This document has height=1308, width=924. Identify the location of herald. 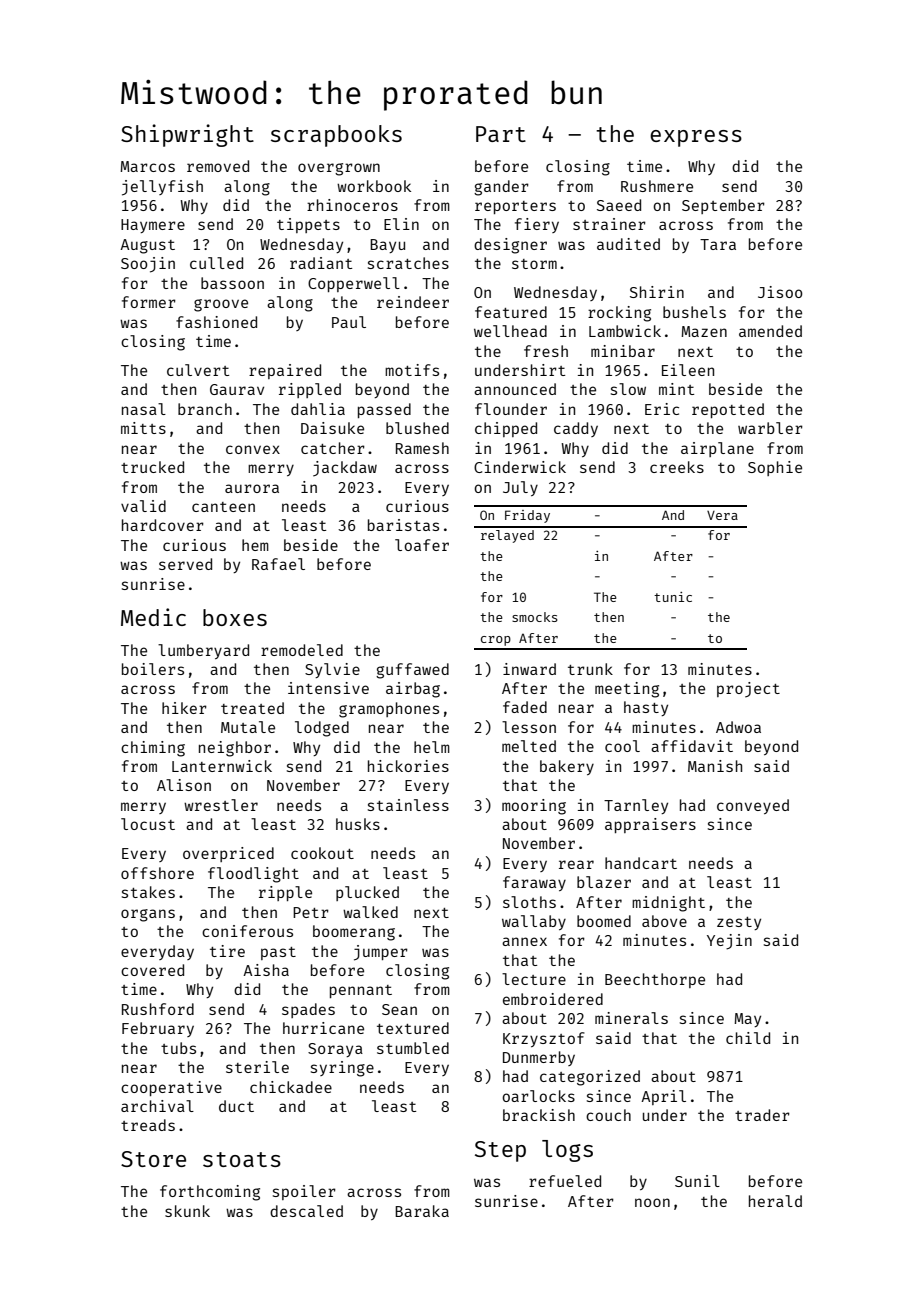
(775, 1201).
